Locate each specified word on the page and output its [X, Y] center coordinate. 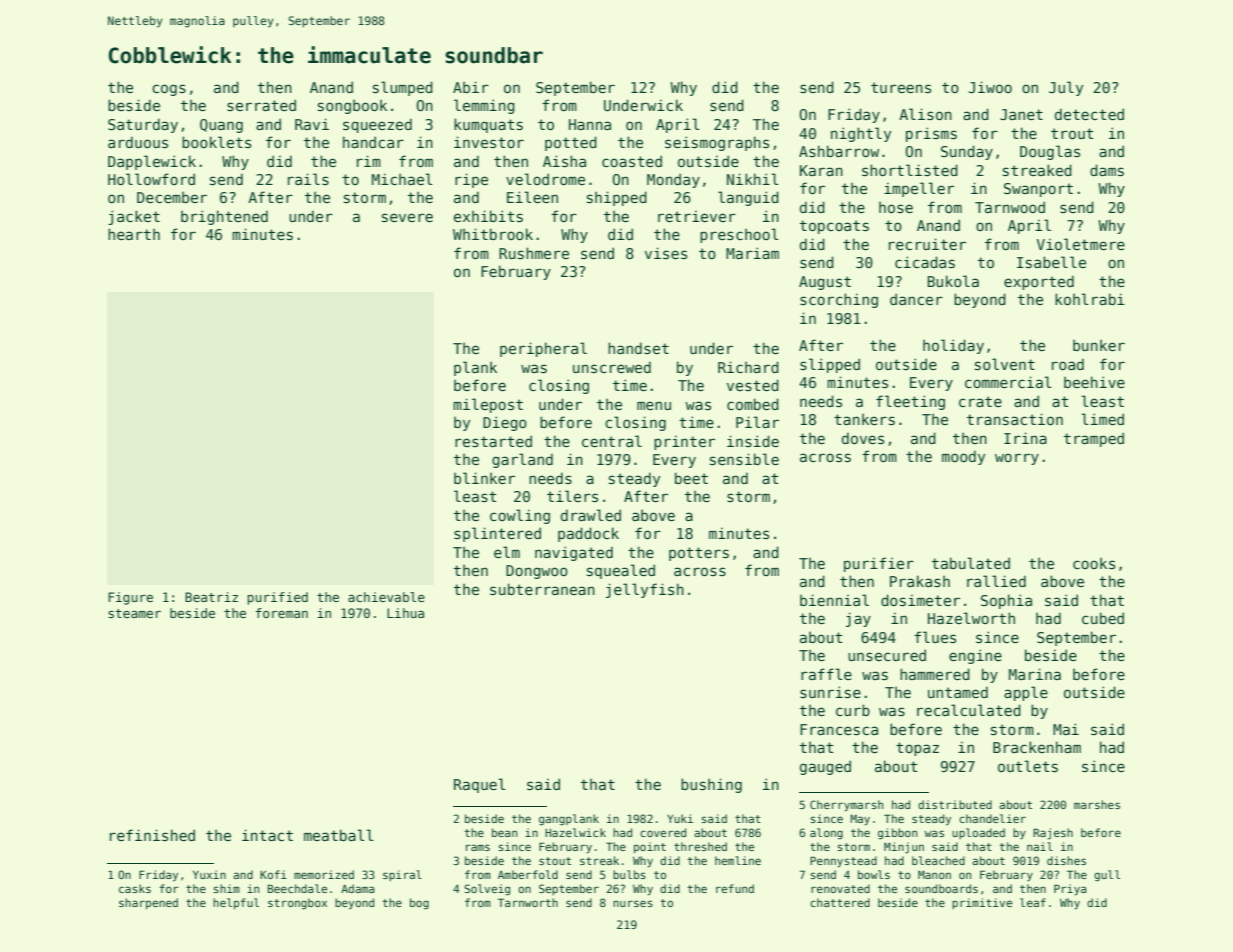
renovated [840, 888]
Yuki [680, 818]
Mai [1066, 729]
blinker [484, 478]
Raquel [479, 785]
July [1066, 88]
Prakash [920, 581]
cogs [169, 90]
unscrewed [612, 367]
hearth [134, 234]
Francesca [839, 729]
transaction [1015, 419]
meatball [338, 835]
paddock [588, 534]
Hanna [590, 124]
